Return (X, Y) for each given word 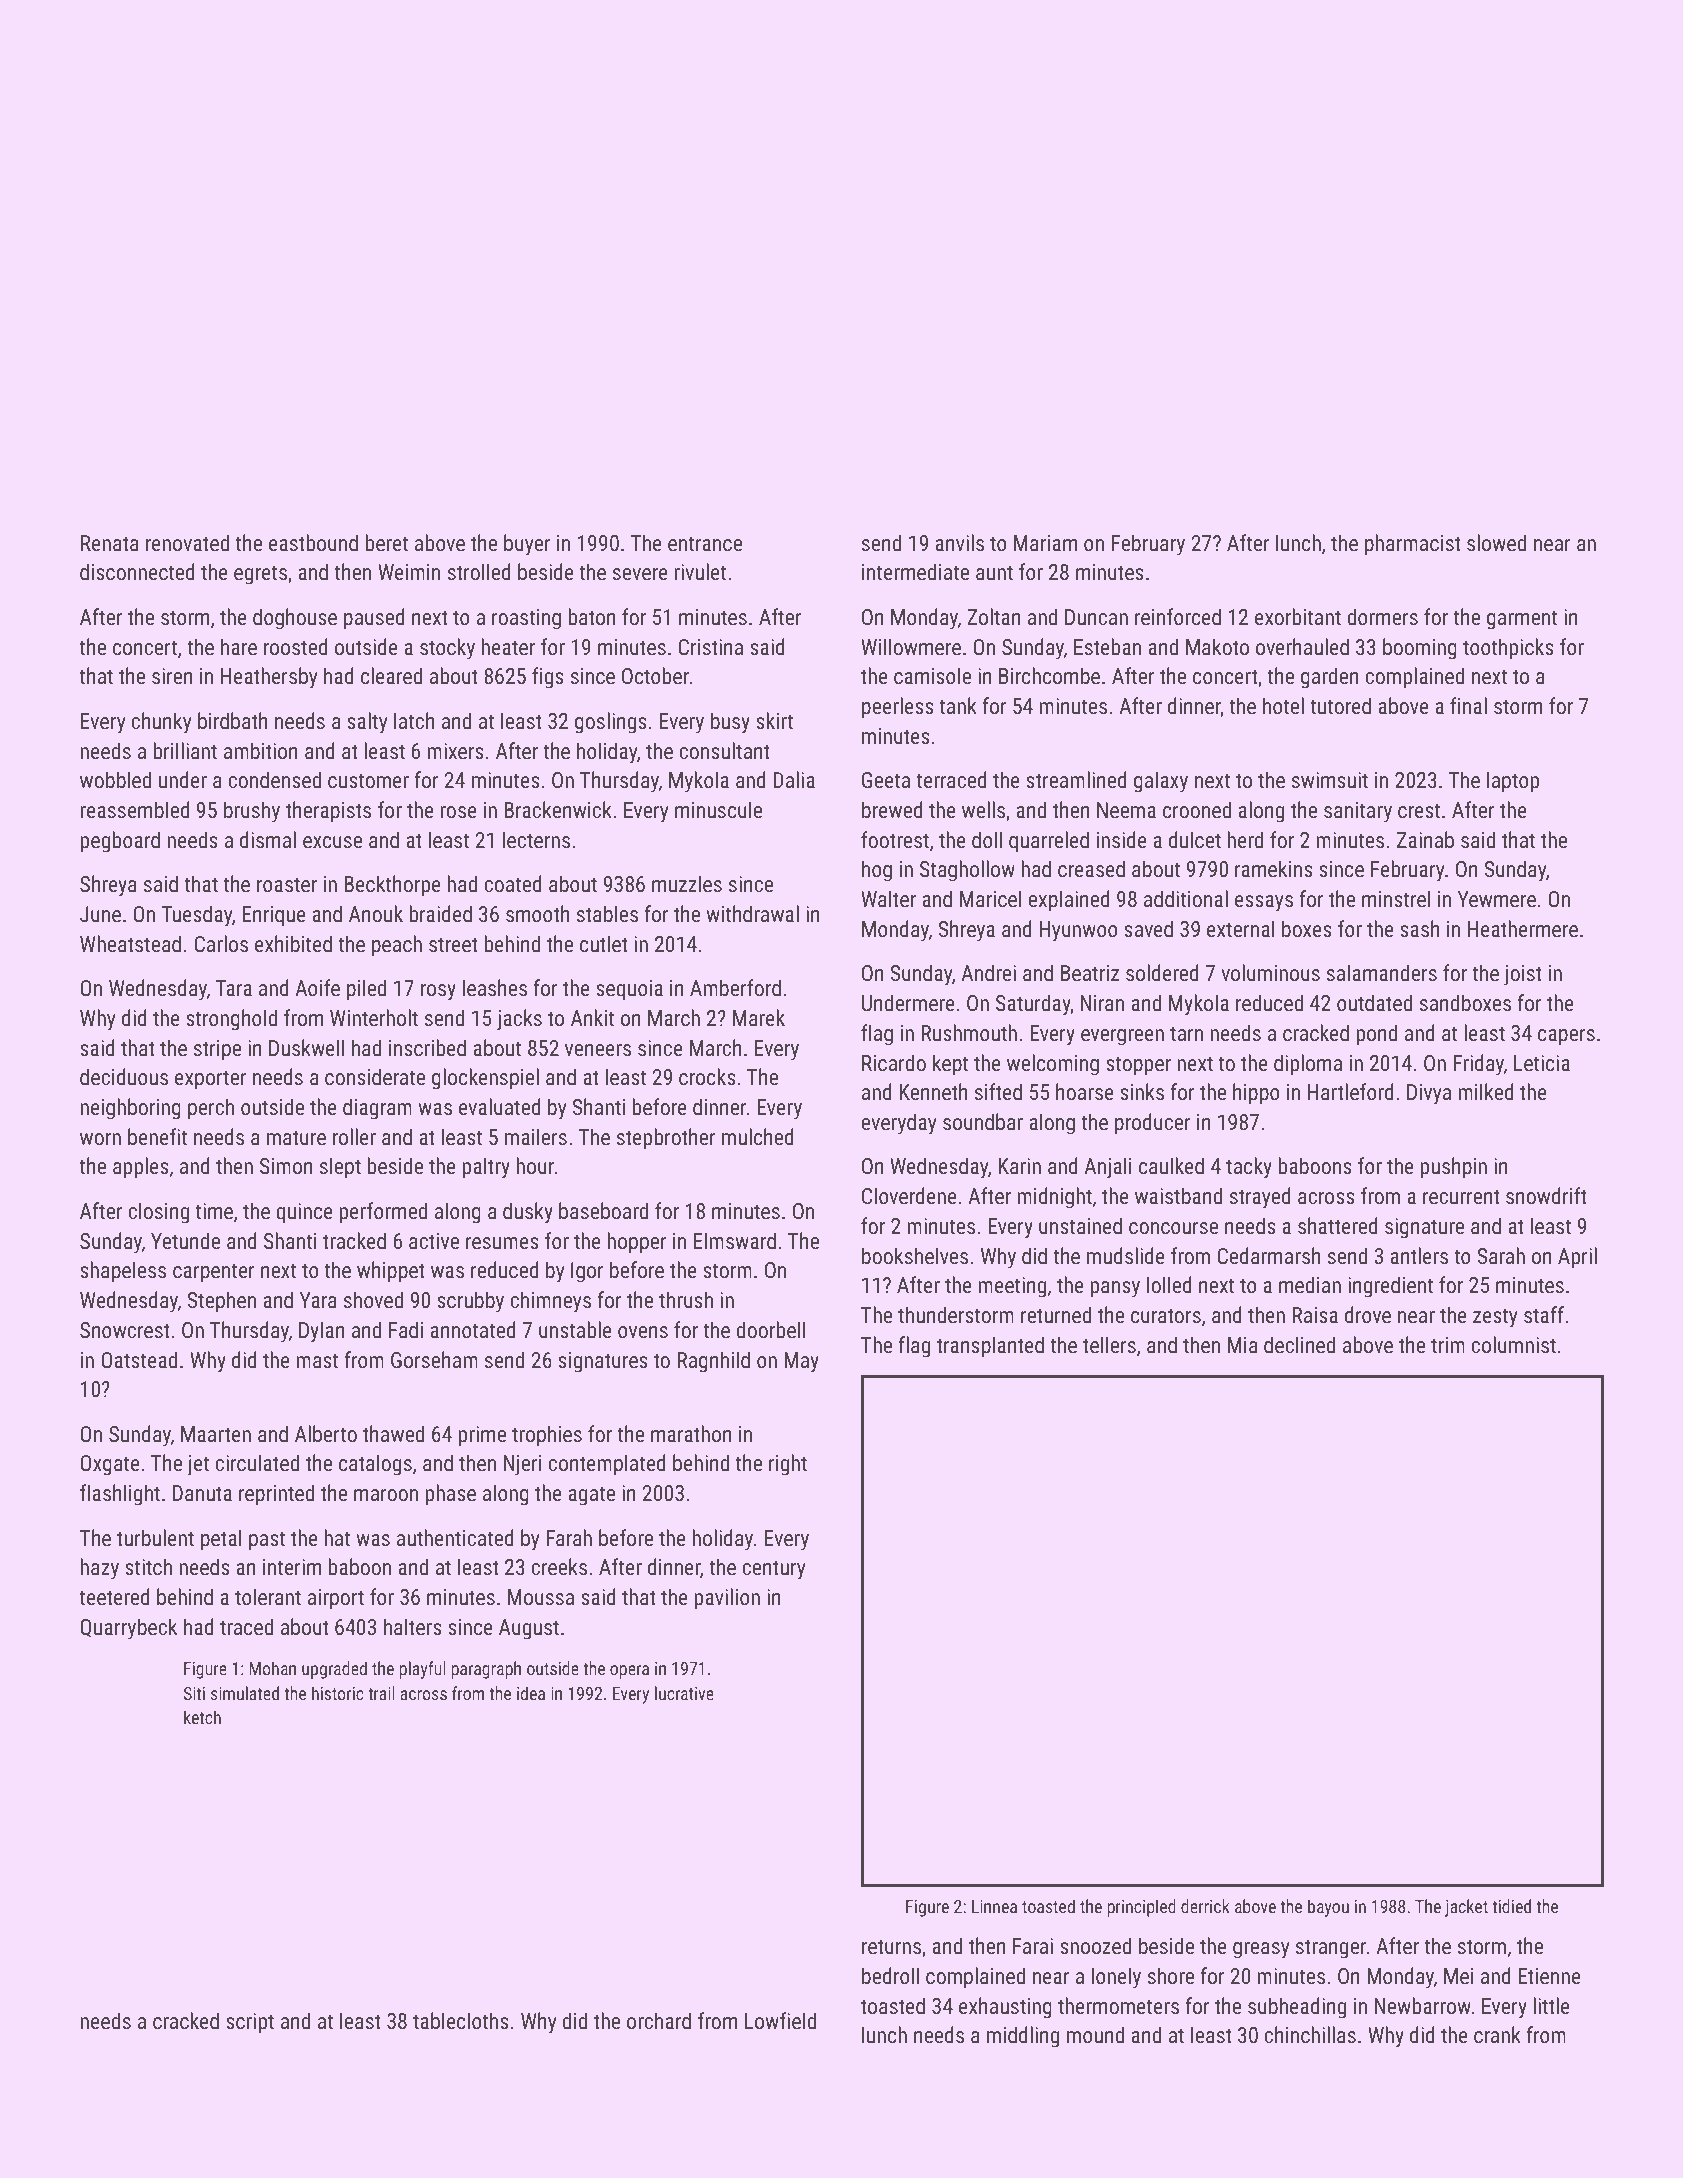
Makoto (1217, 647)
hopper (637, 1243)
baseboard (603, 1211)
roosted (296, 647)
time (214, 1211)
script (250, 2023)
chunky (161, 723)
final (1468, 705)
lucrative (684, 1693)
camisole (932, 676)
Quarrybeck (128, 1629)
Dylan (322, 1332)
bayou (1328, 1908)
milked (1486, 1092)
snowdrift (1546, 1196)
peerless (898, 708)
